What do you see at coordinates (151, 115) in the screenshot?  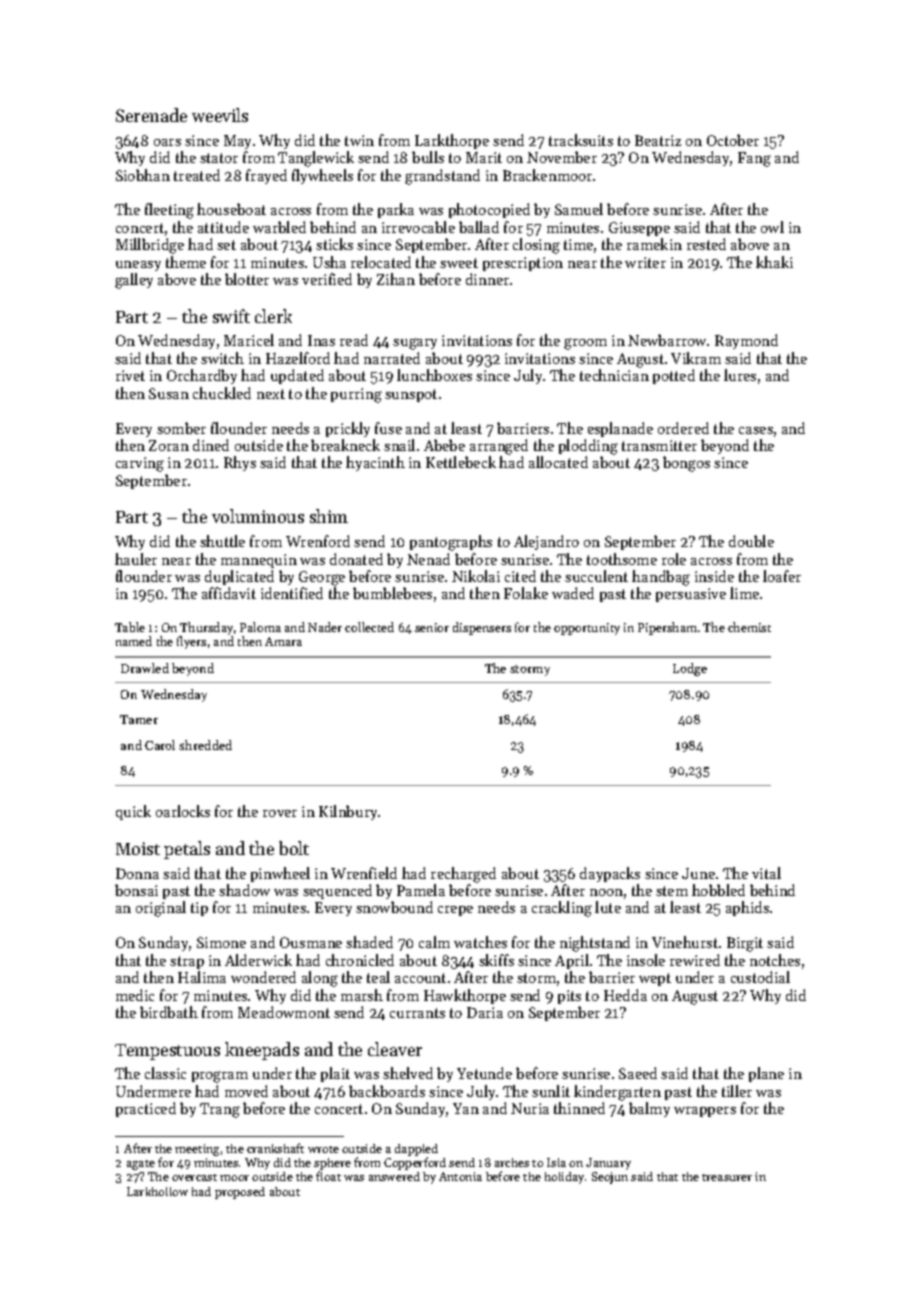 I see `Serenade` at bounding box center [151, 115].
